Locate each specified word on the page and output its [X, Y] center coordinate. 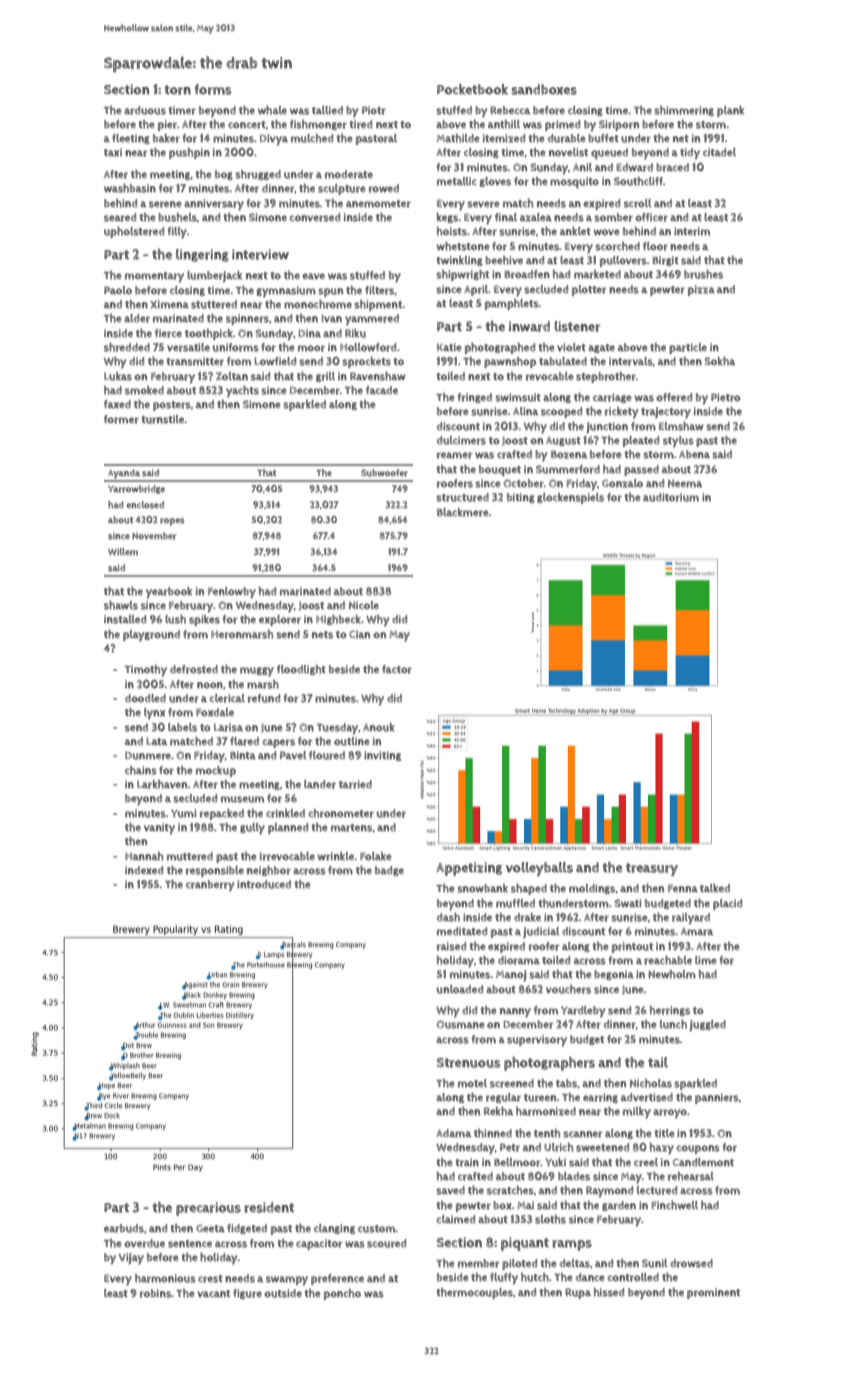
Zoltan [232, 376]
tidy [690, 154]
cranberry [210, 886]
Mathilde [458, 138]
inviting [382, 756]
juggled [707, 1025]
